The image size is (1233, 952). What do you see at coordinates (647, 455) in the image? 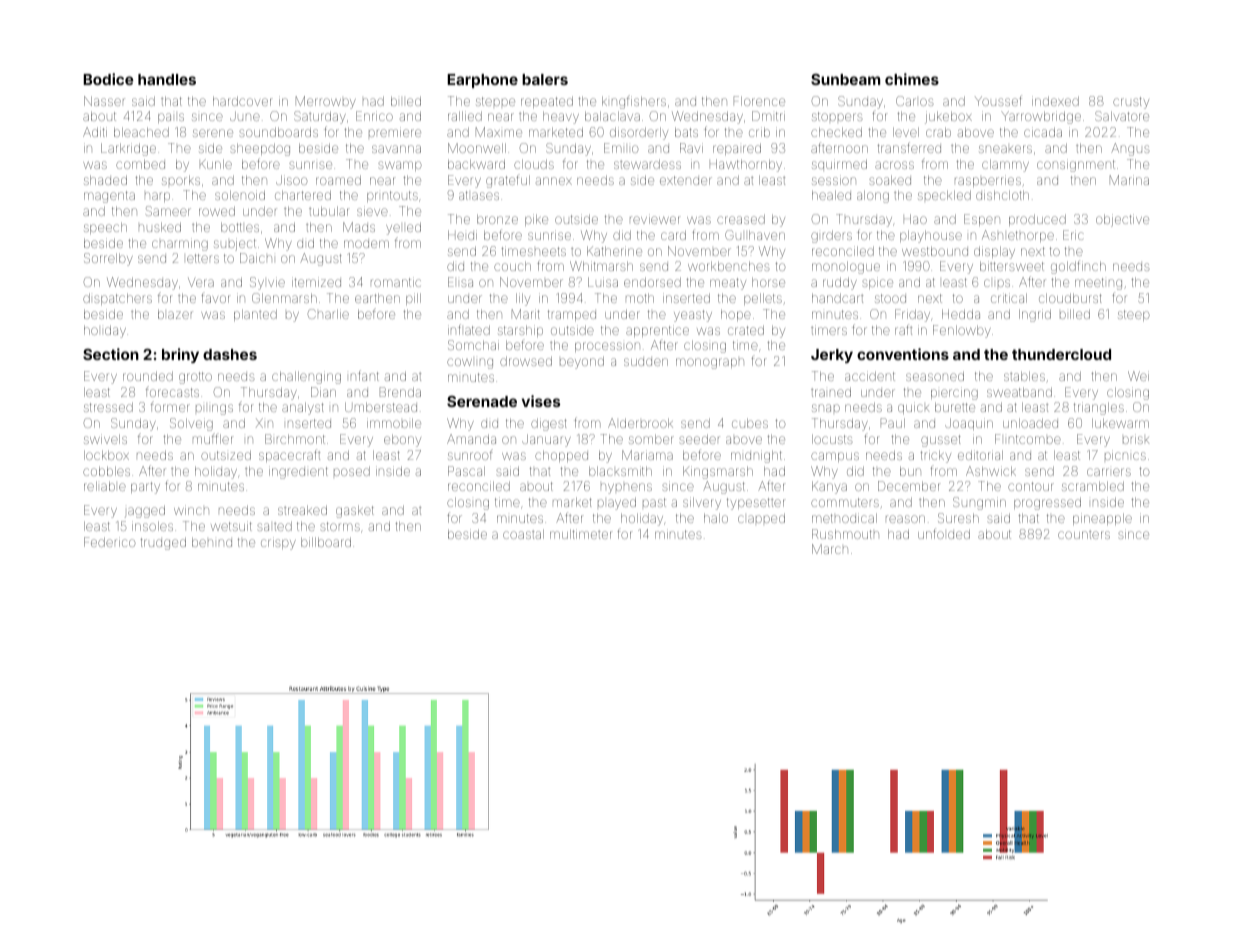
I see `Mariama` at bounding box center [647, 455].
